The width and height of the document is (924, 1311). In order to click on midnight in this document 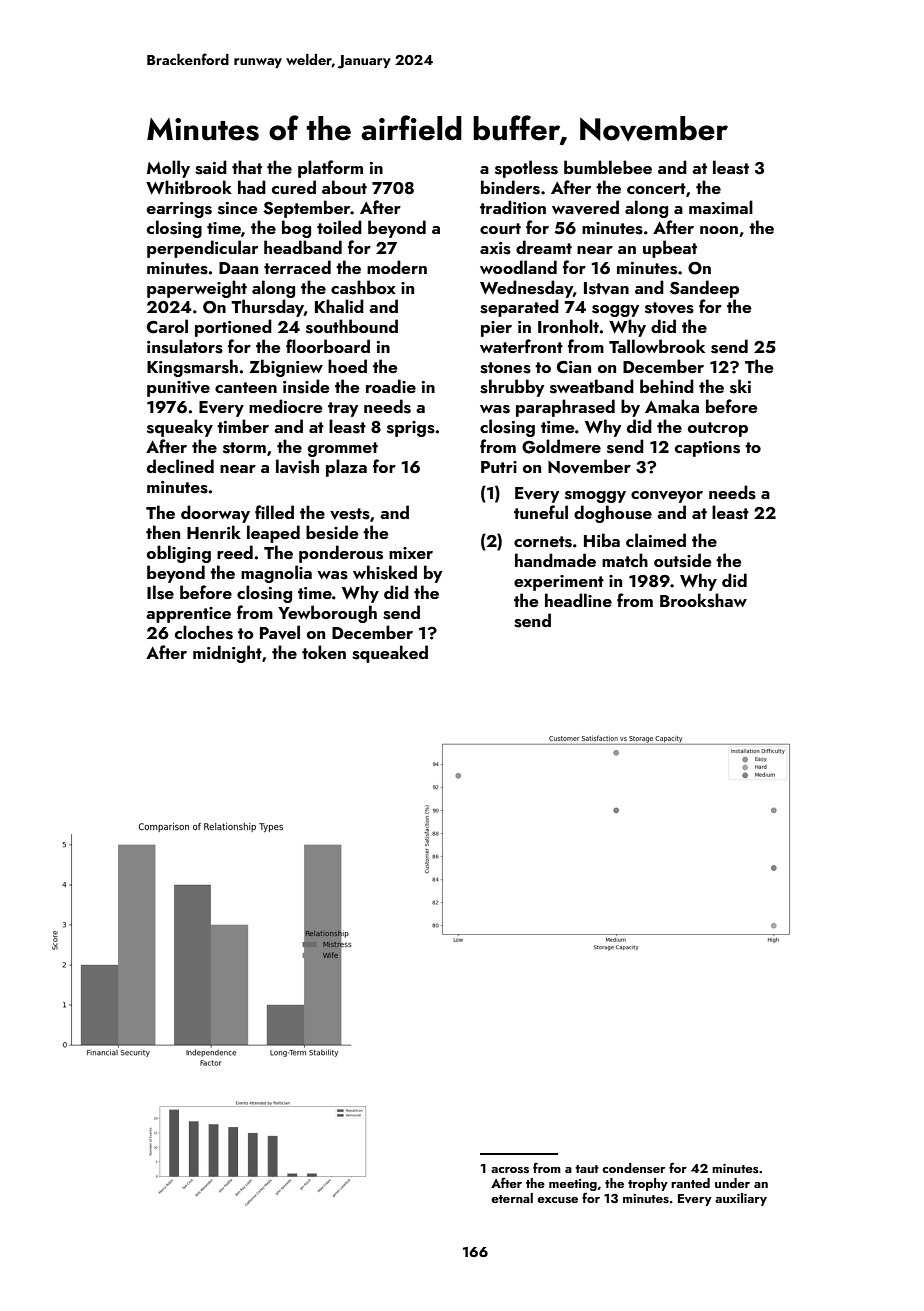, I will do `click(227, 654)`.
